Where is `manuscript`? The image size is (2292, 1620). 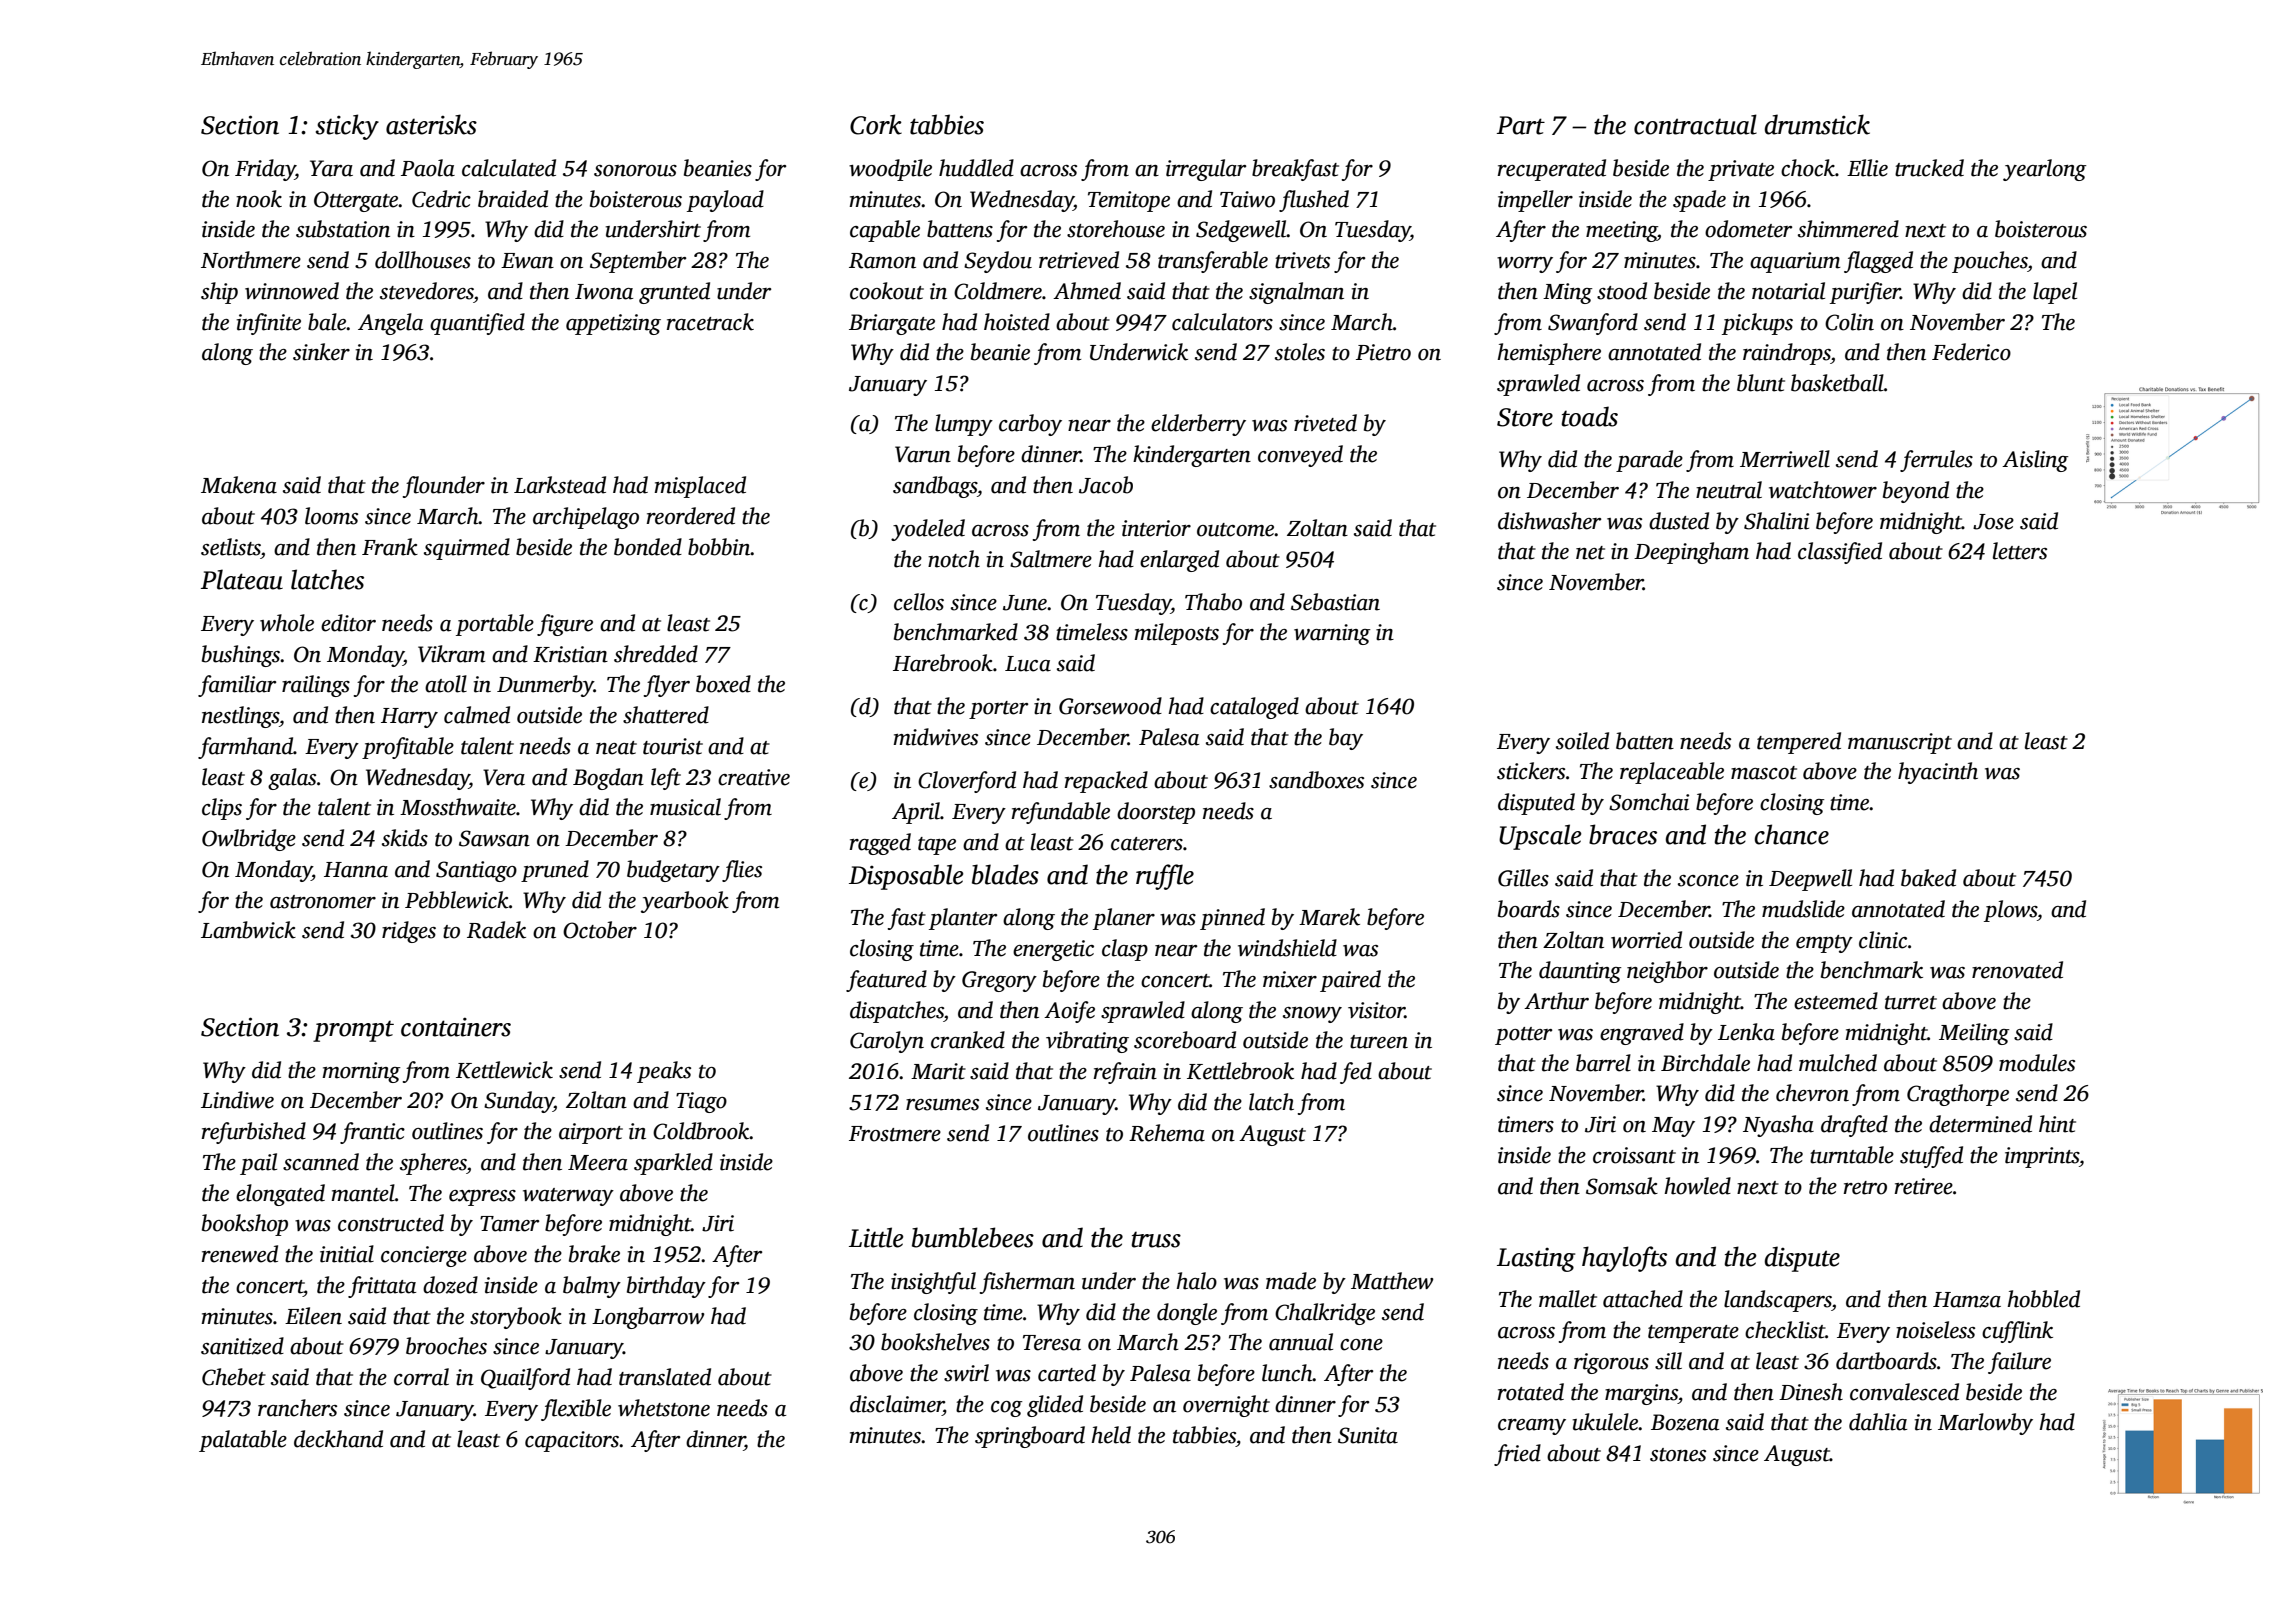
manuscript is located at coordinates (1900, 743).
